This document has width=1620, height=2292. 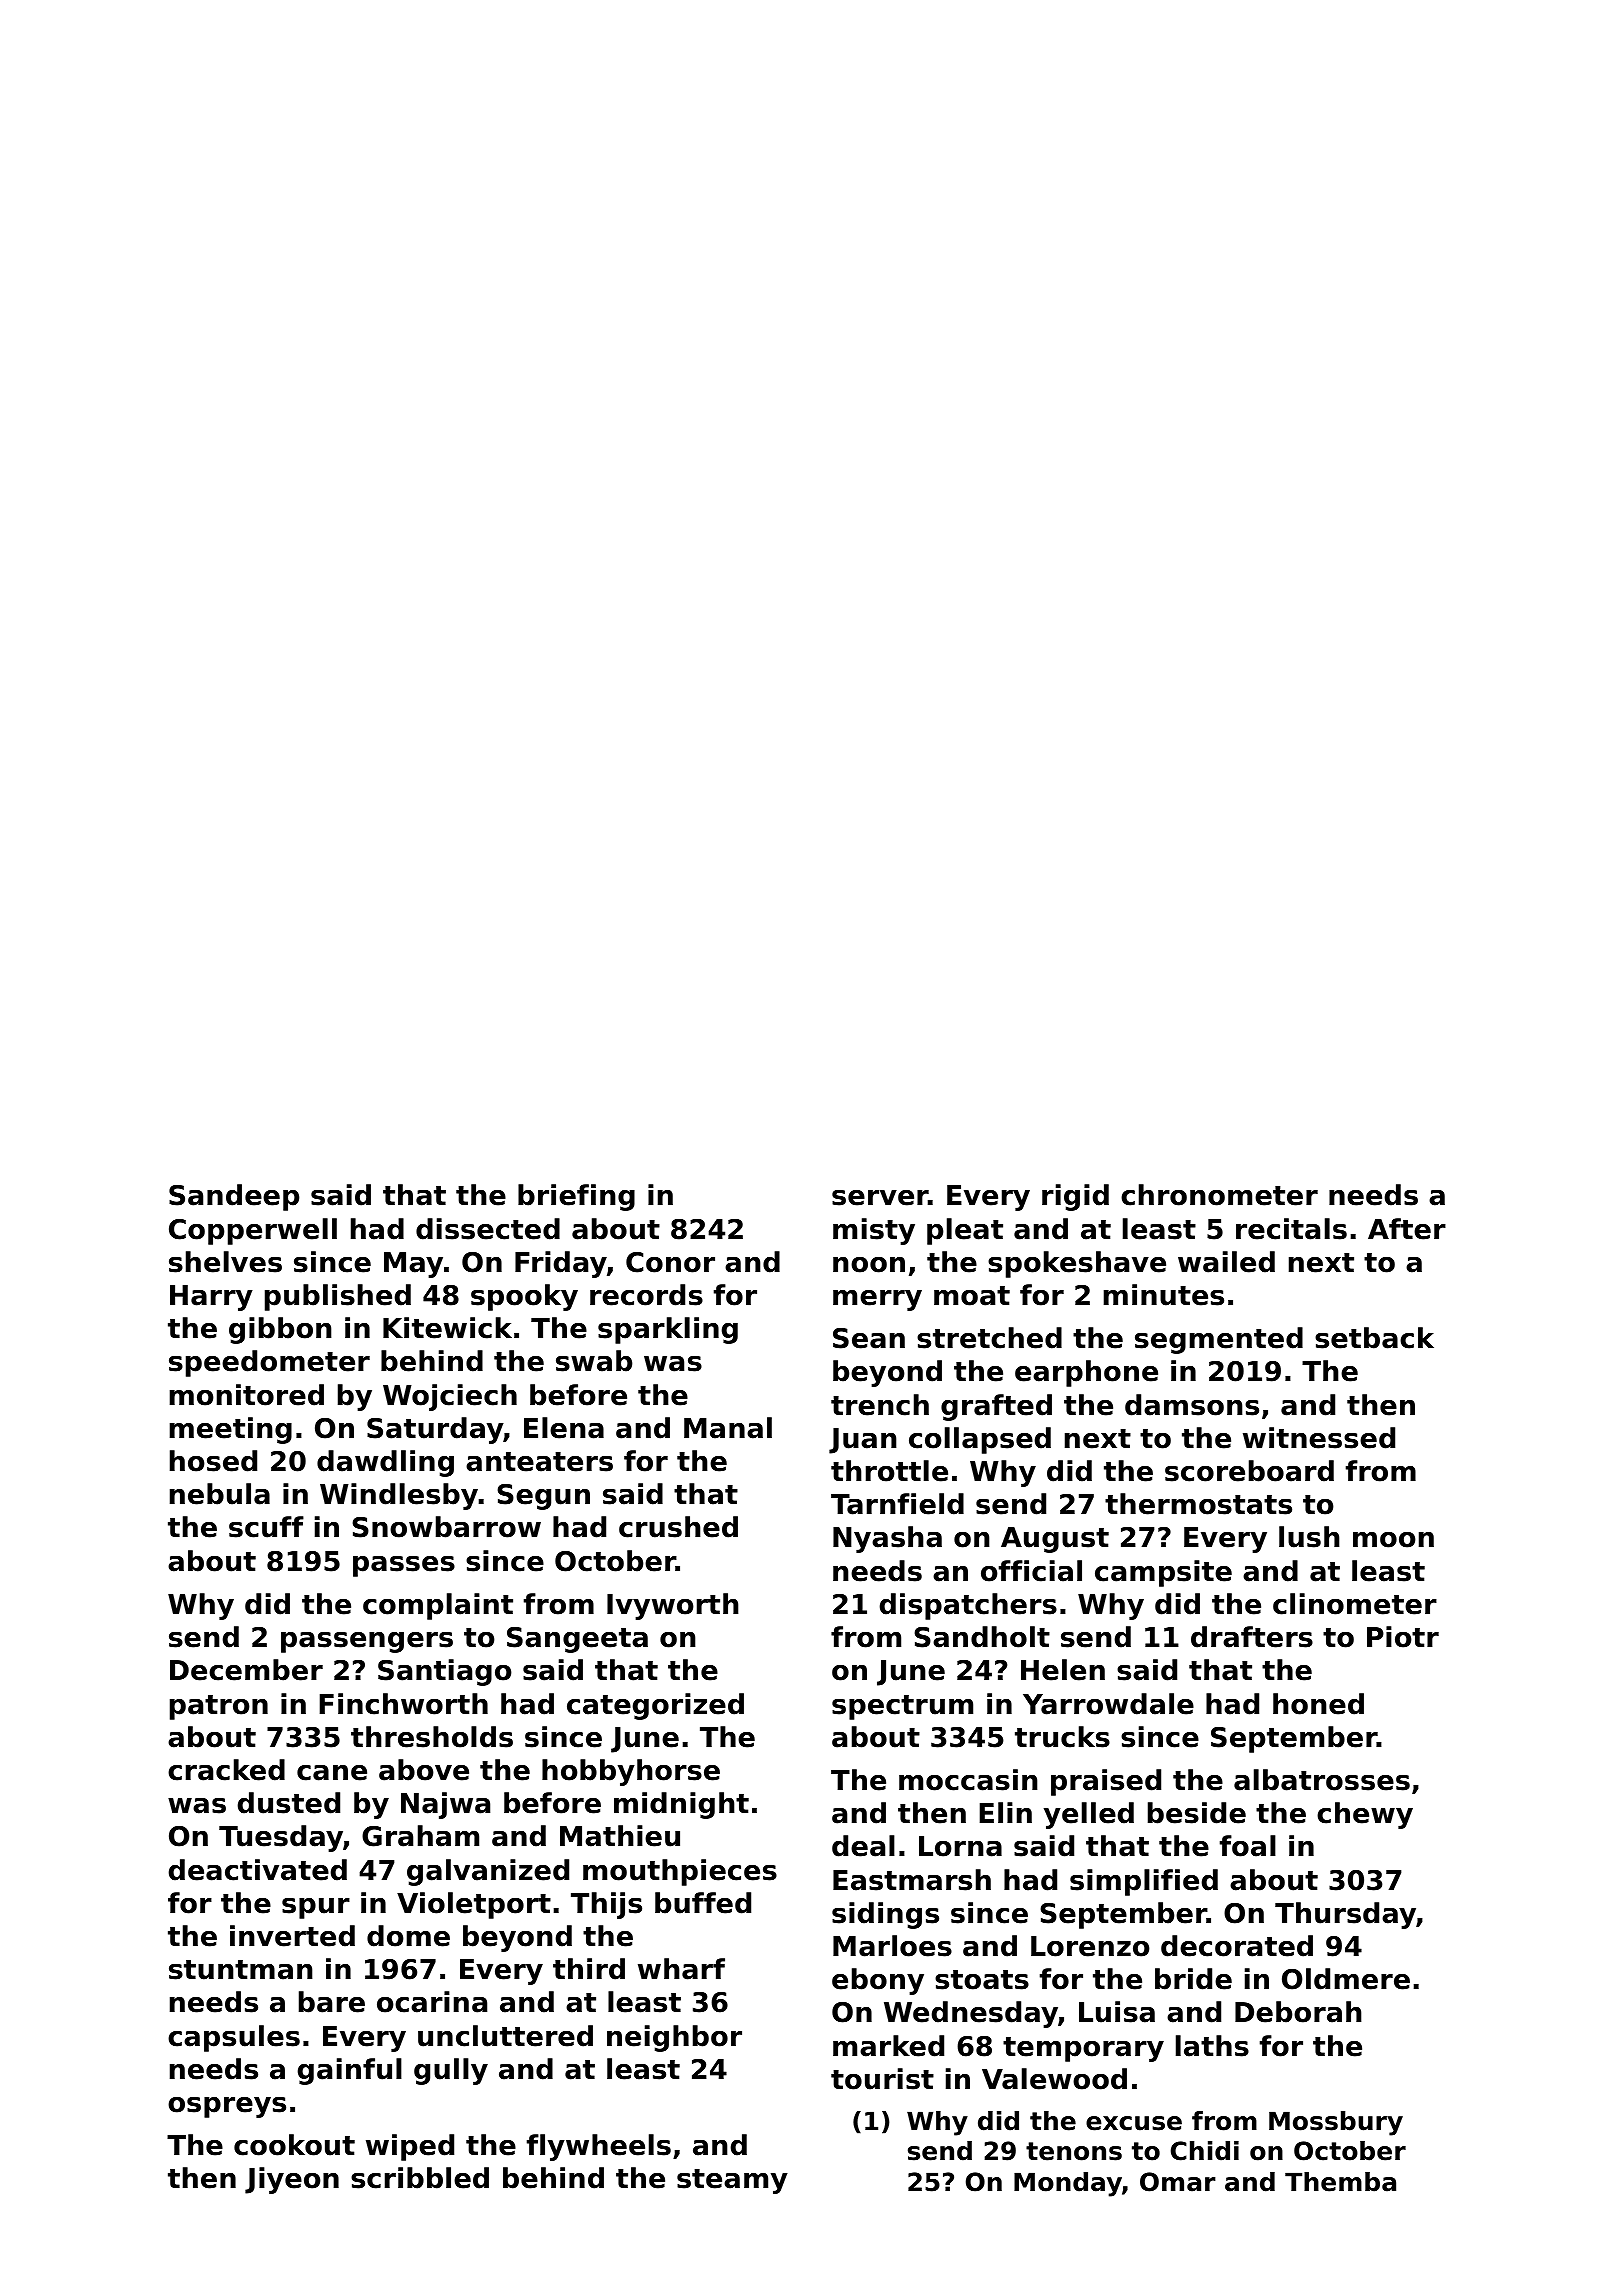 I want to click on dusted, so click(x=289, y=1803).
